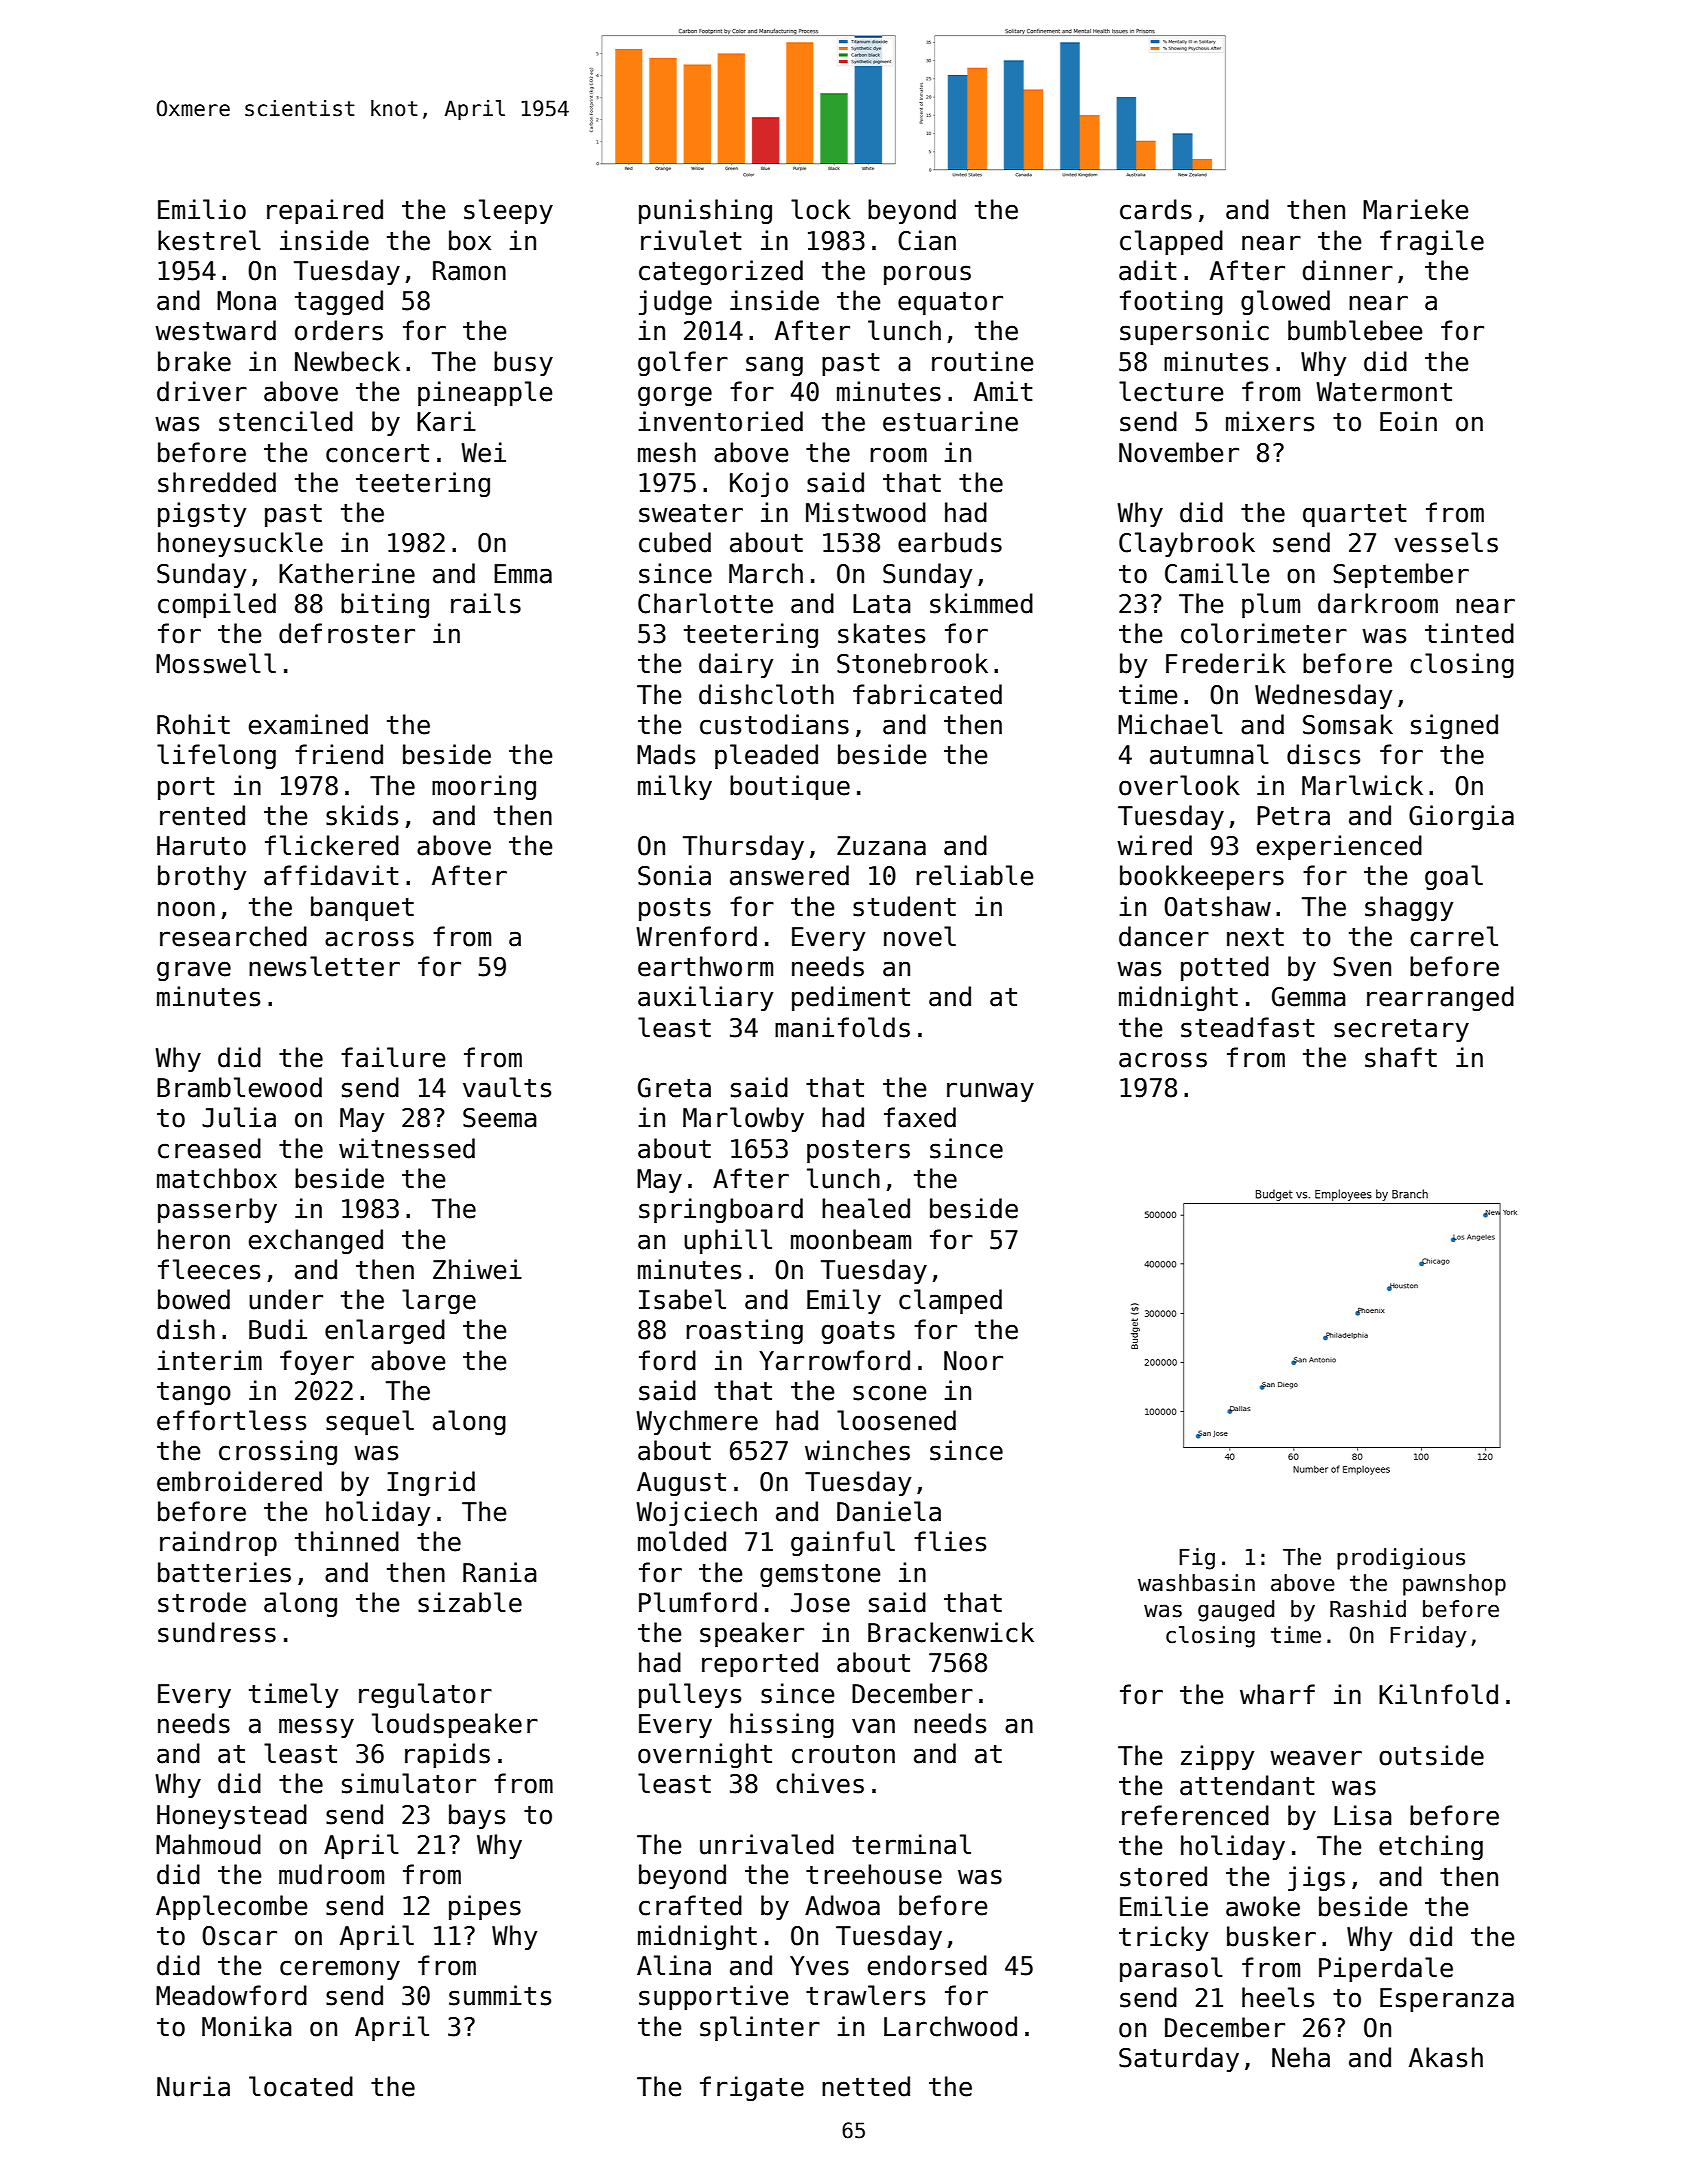 This screenshot has height=2178, width=1683. I want to click on bowed, so click(194, 1299).
